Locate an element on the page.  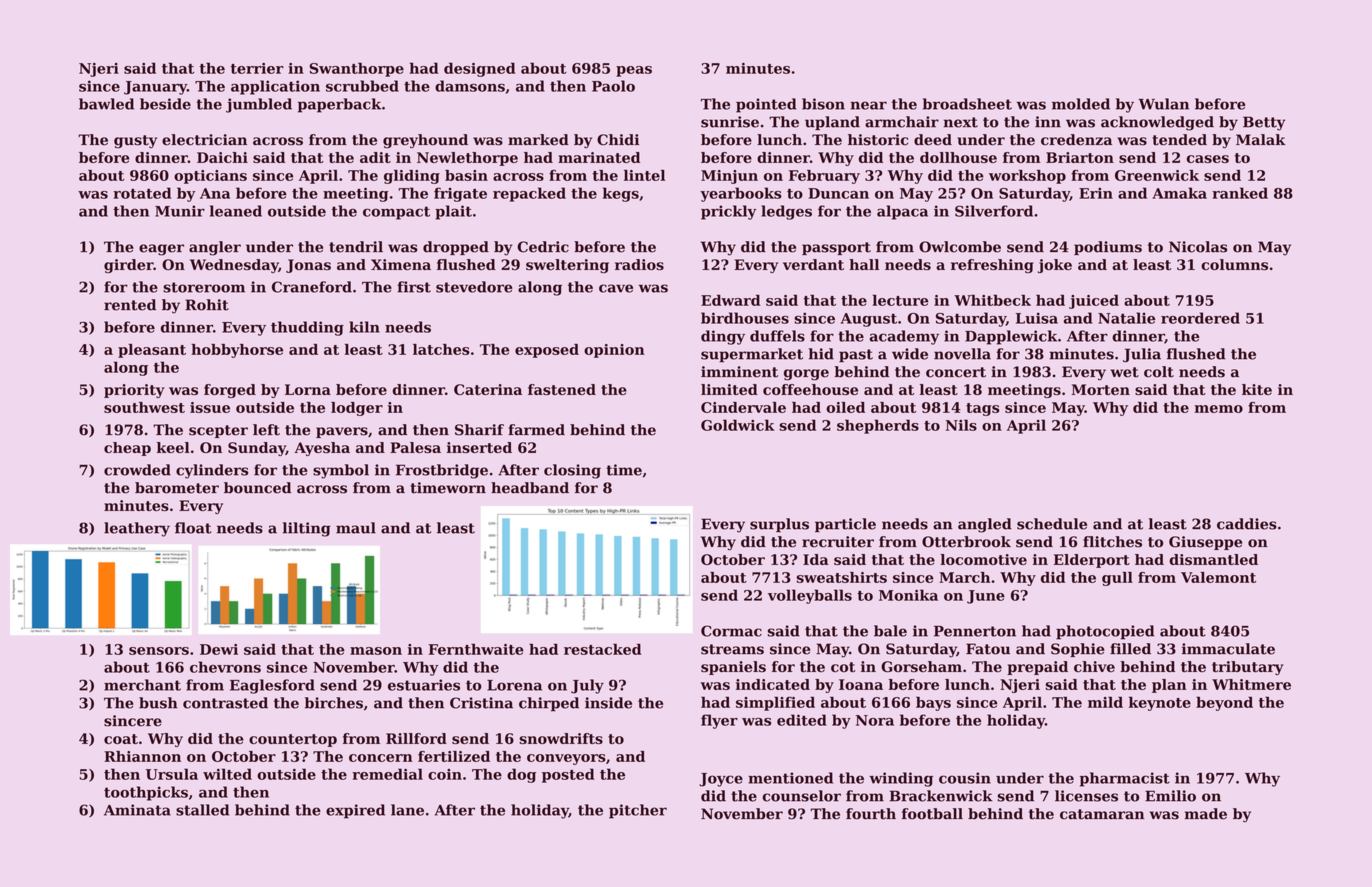
Nils is located at coordinates (961, 425).
